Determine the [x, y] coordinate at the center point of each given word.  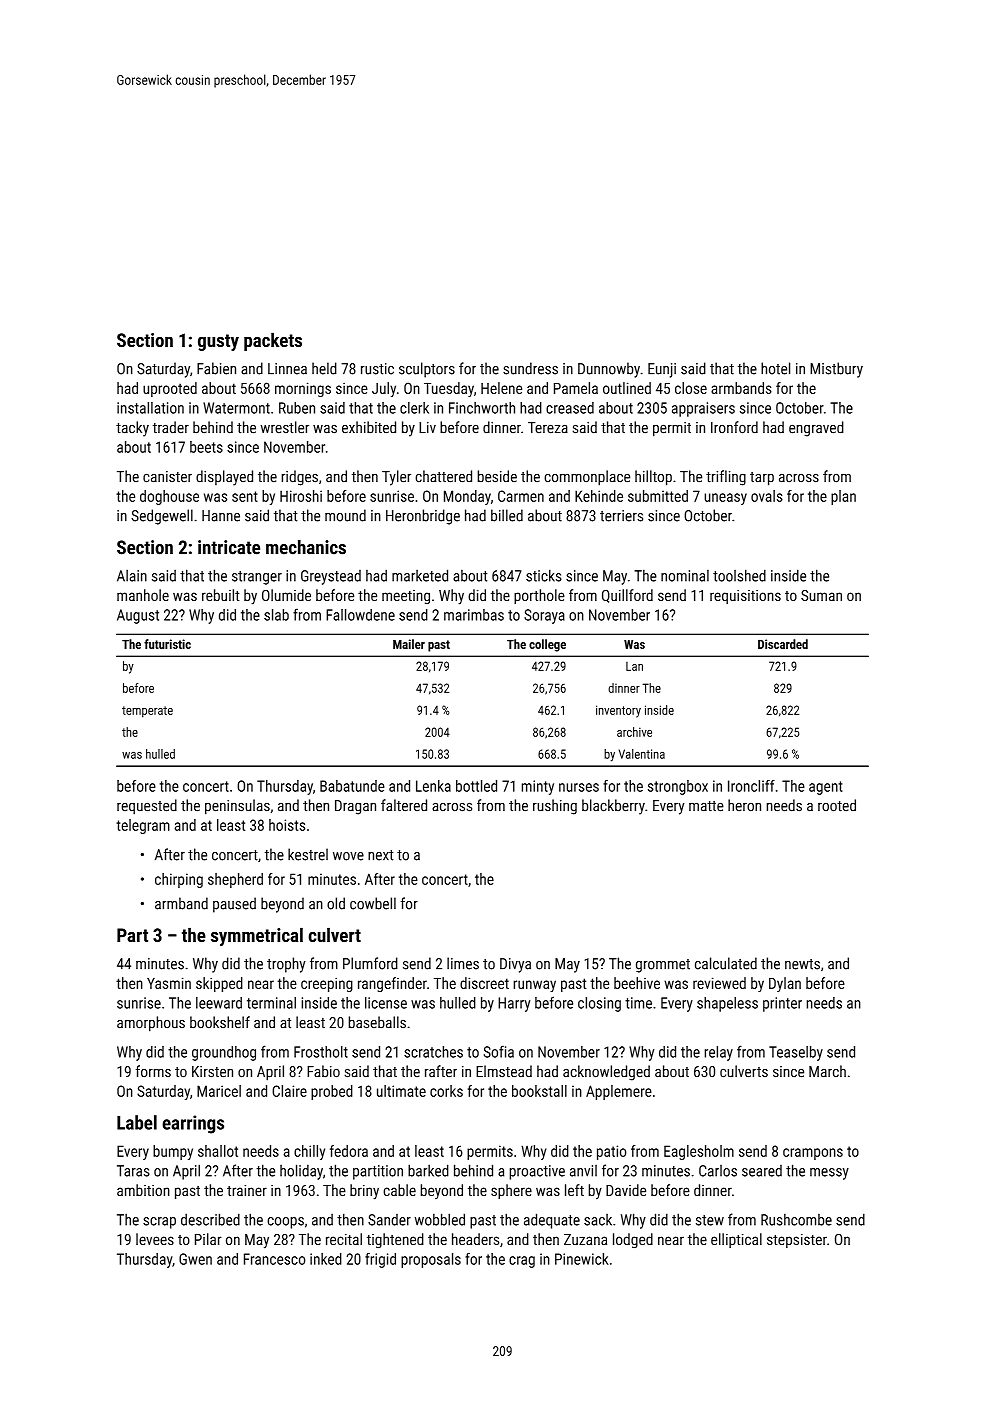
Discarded [783, 644]
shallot [218, 1151]
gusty [218, 342]
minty [538, 787]
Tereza [548, 428]
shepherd [235, 880]
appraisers [703, 409]
